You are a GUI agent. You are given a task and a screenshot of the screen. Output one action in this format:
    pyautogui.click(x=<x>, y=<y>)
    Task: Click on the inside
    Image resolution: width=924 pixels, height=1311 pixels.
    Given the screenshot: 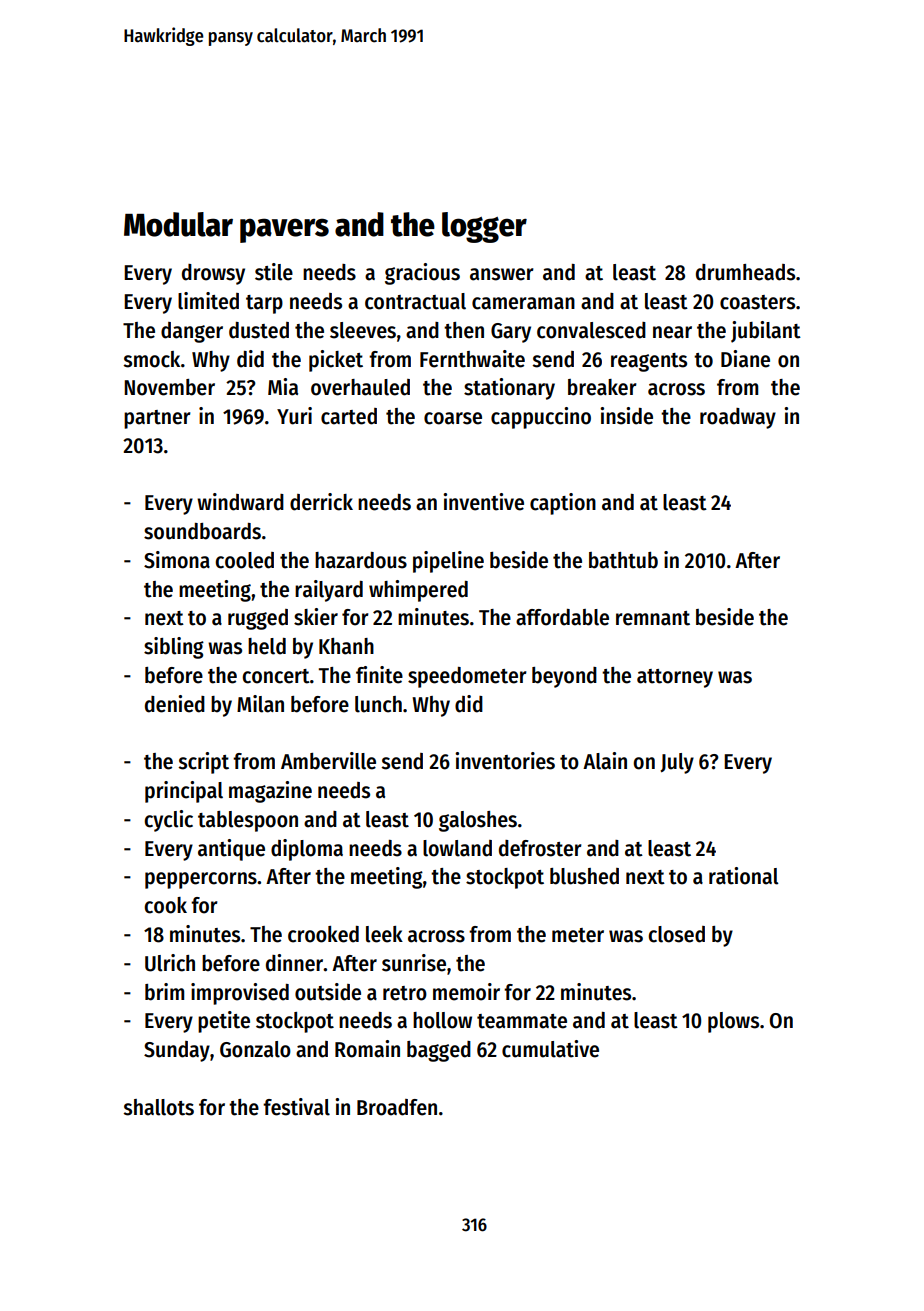 What is the action you would take?
    pyautogui.click(x=626, y=416)
